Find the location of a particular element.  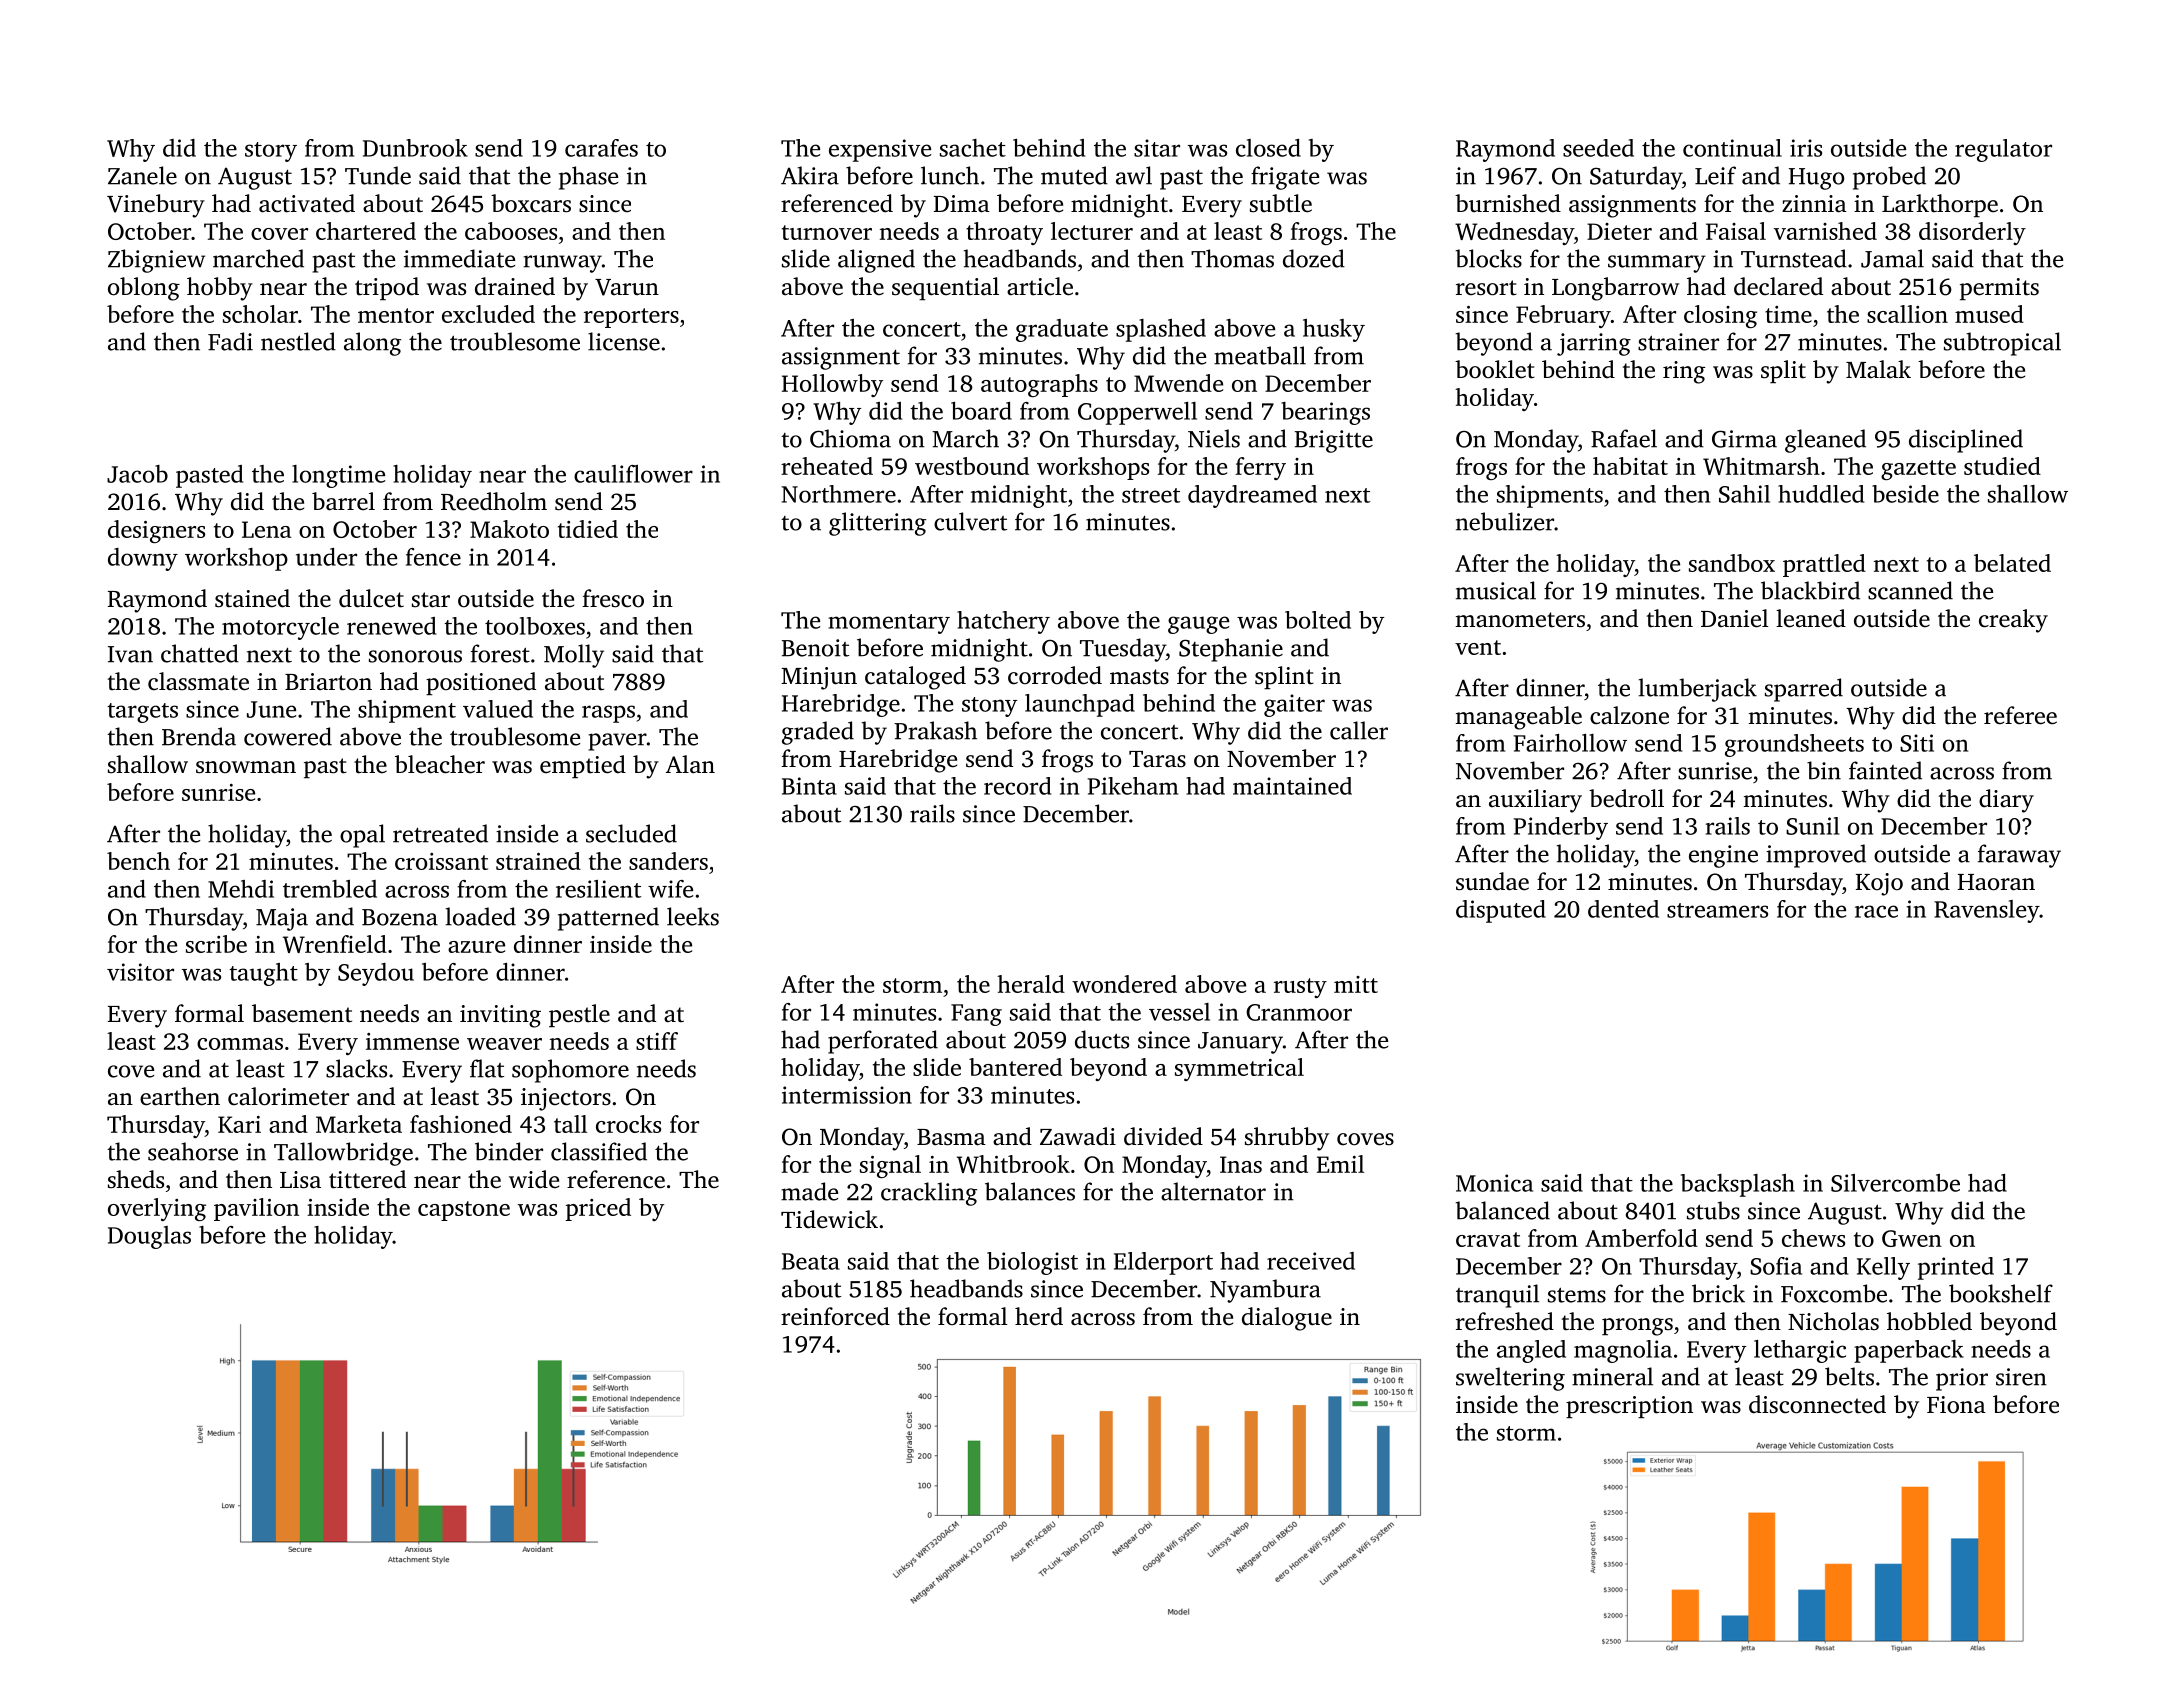

scribe is located at coordinates (216, 944).
